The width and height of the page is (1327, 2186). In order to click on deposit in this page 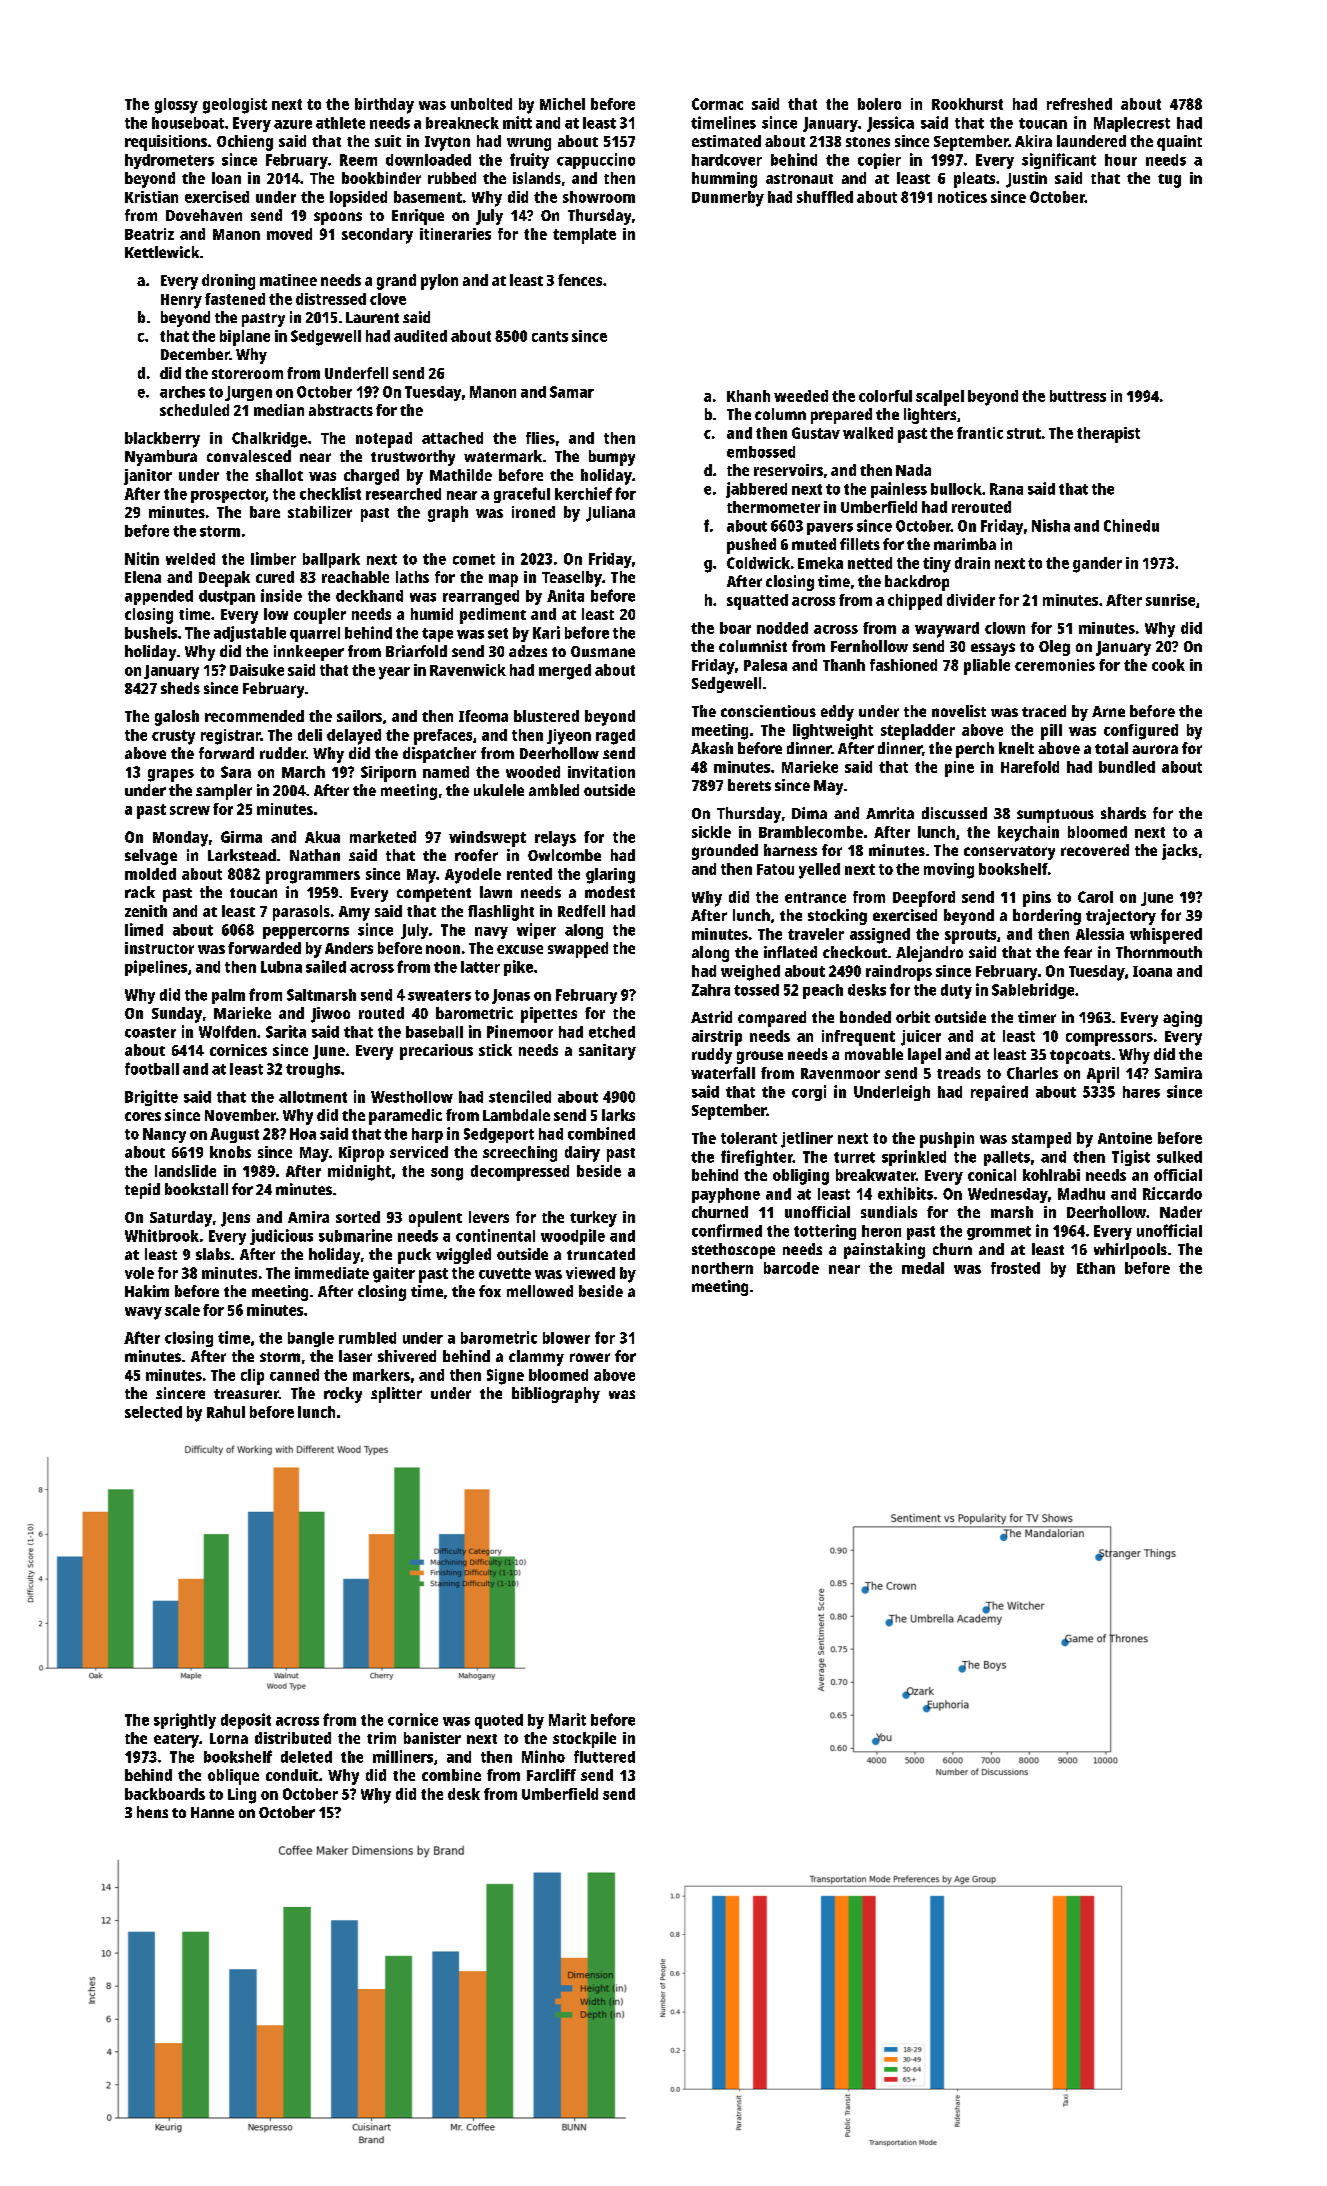, I will do `click(246, 1721)`.
